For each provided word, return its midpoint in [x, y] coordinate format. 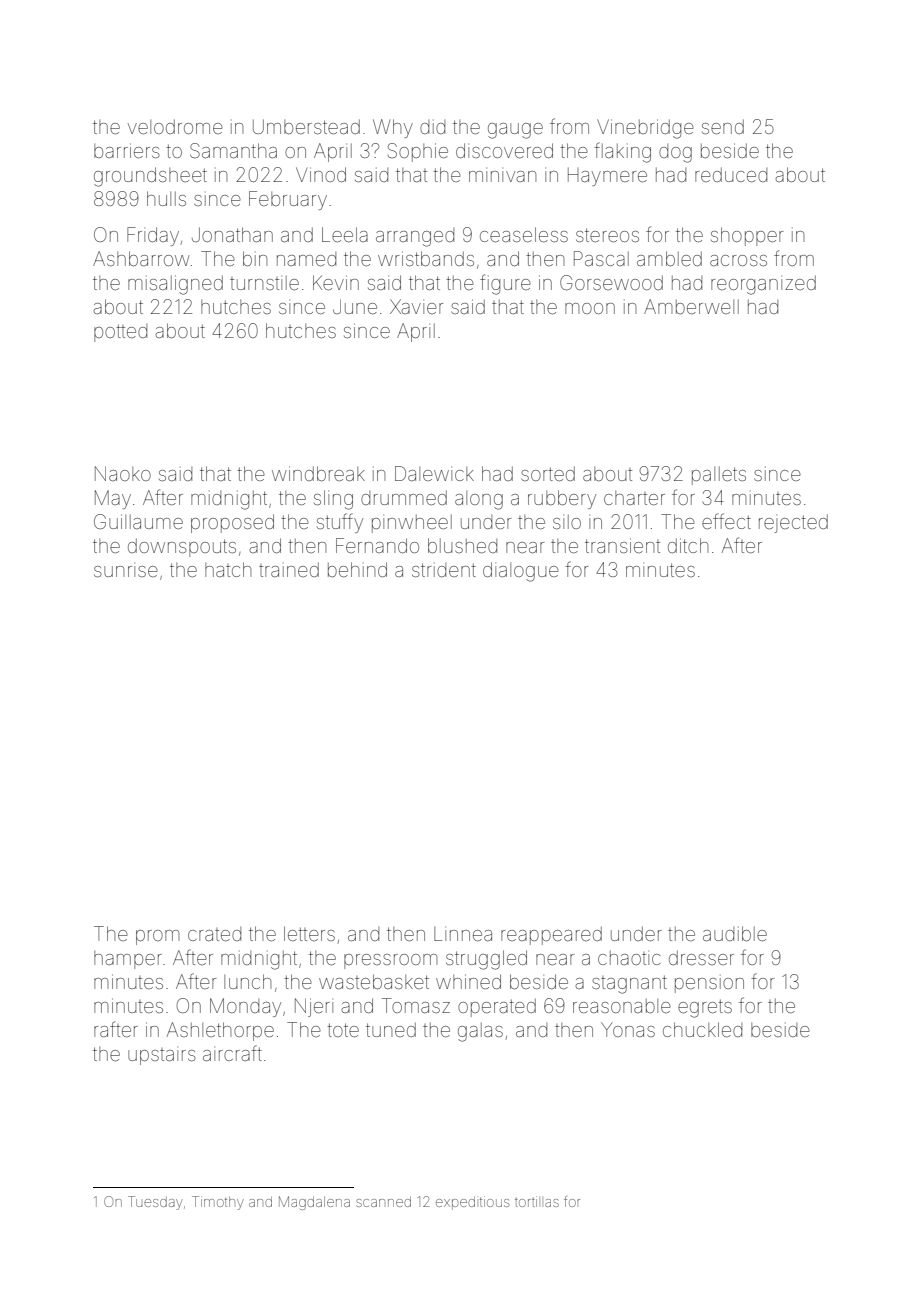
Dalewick [434, 473]
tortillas [537, 1201]
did [432, 127]
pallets [719, 476]
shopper [747, 236]
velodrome [175, 126]
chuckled [702, 1029]
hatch [228, 569]
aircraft [232, 1053]
